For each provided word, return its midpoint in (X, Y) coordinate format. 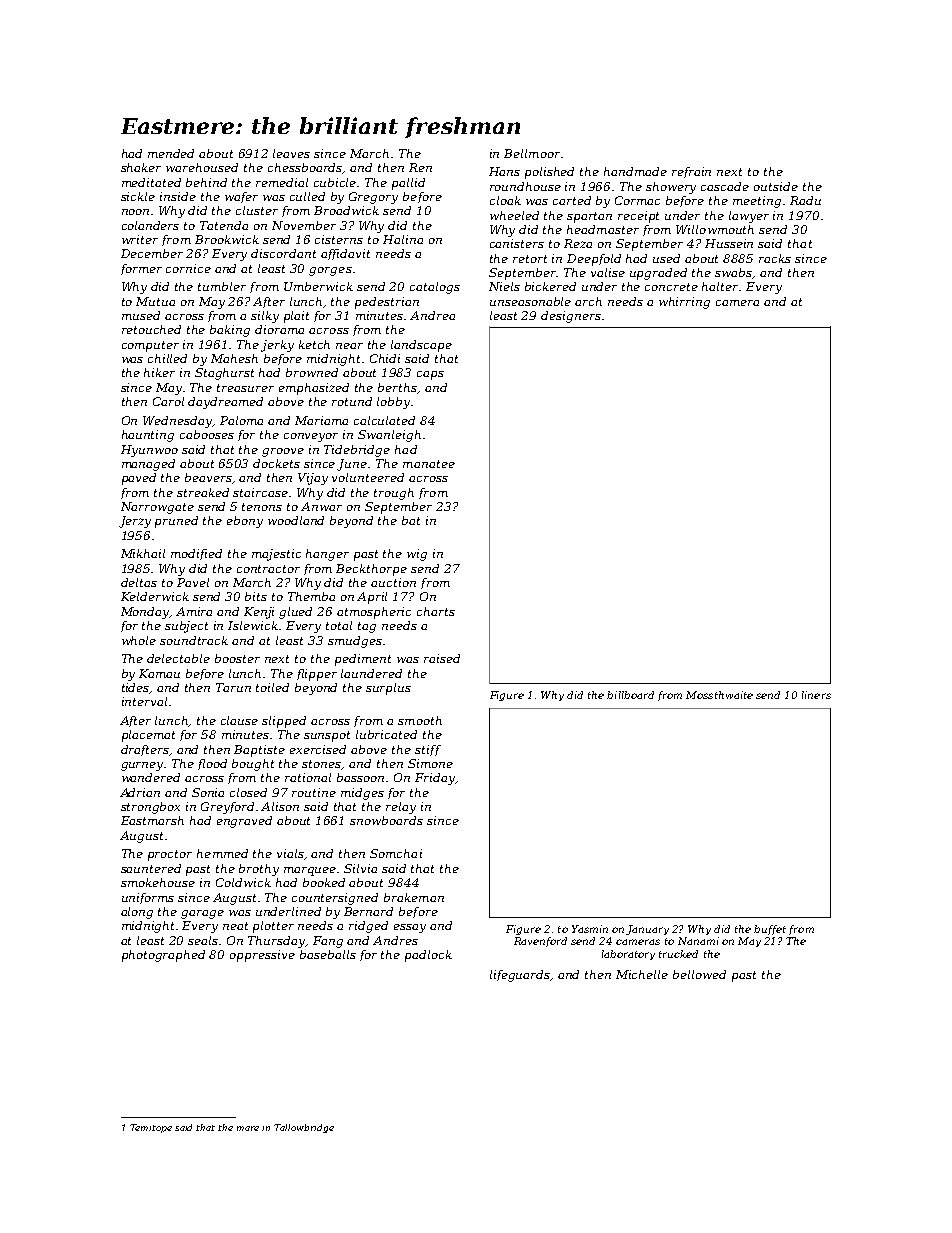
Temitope (151, 1128)
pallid (408, 184)
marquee (311, 871)
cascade (725, 186)
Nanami (698, 941)
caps (430, 375)
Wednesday (177, 422)
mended (171, 153)
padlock (428, 956)
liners (816, 695)
